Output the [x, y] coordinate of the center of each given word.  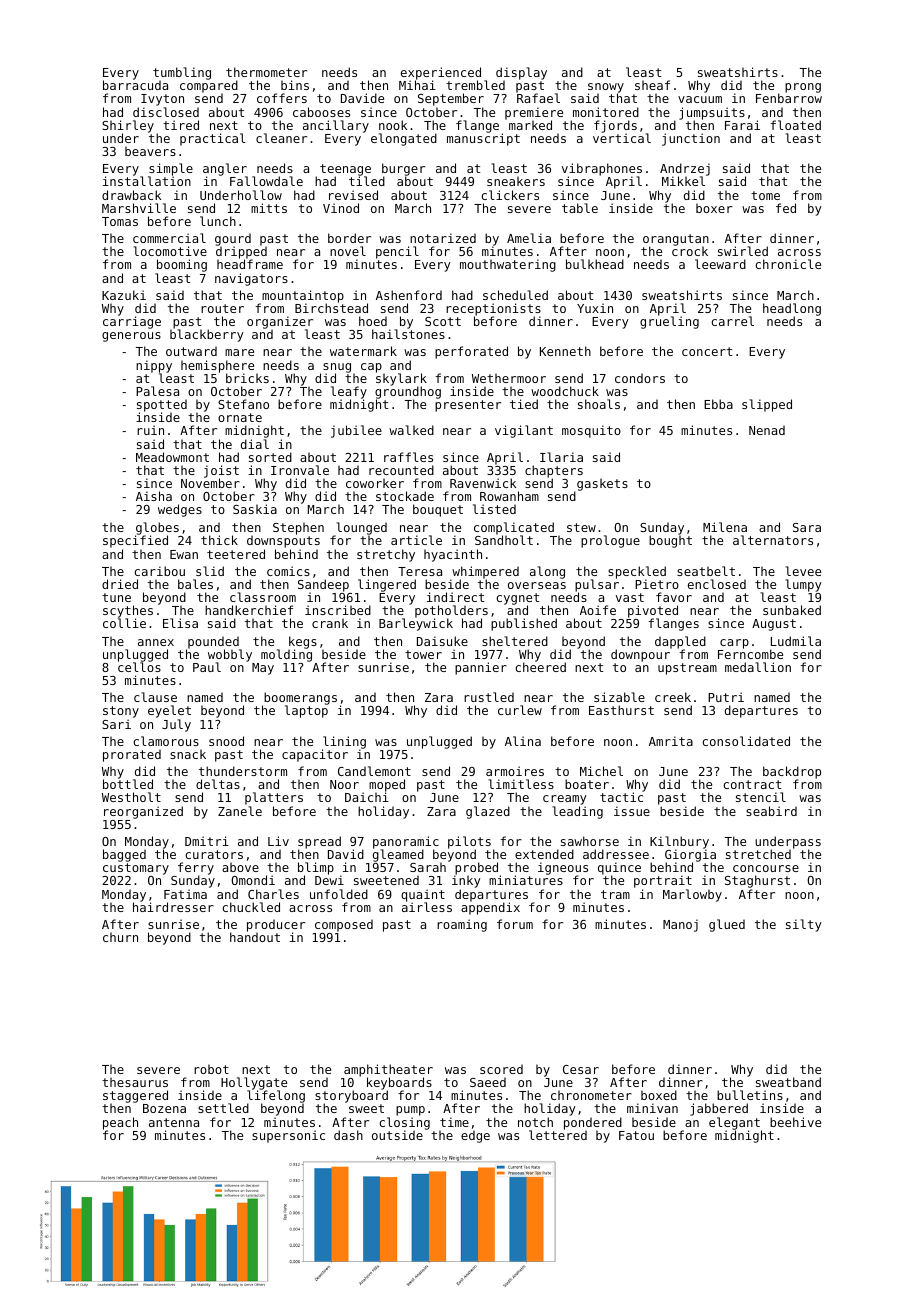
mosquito [591, 431]
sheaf [652, 85]
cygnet [517, 599]
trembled [475, 85]
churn [120, 937]
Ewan [184, 554]
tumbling [182, 74]
